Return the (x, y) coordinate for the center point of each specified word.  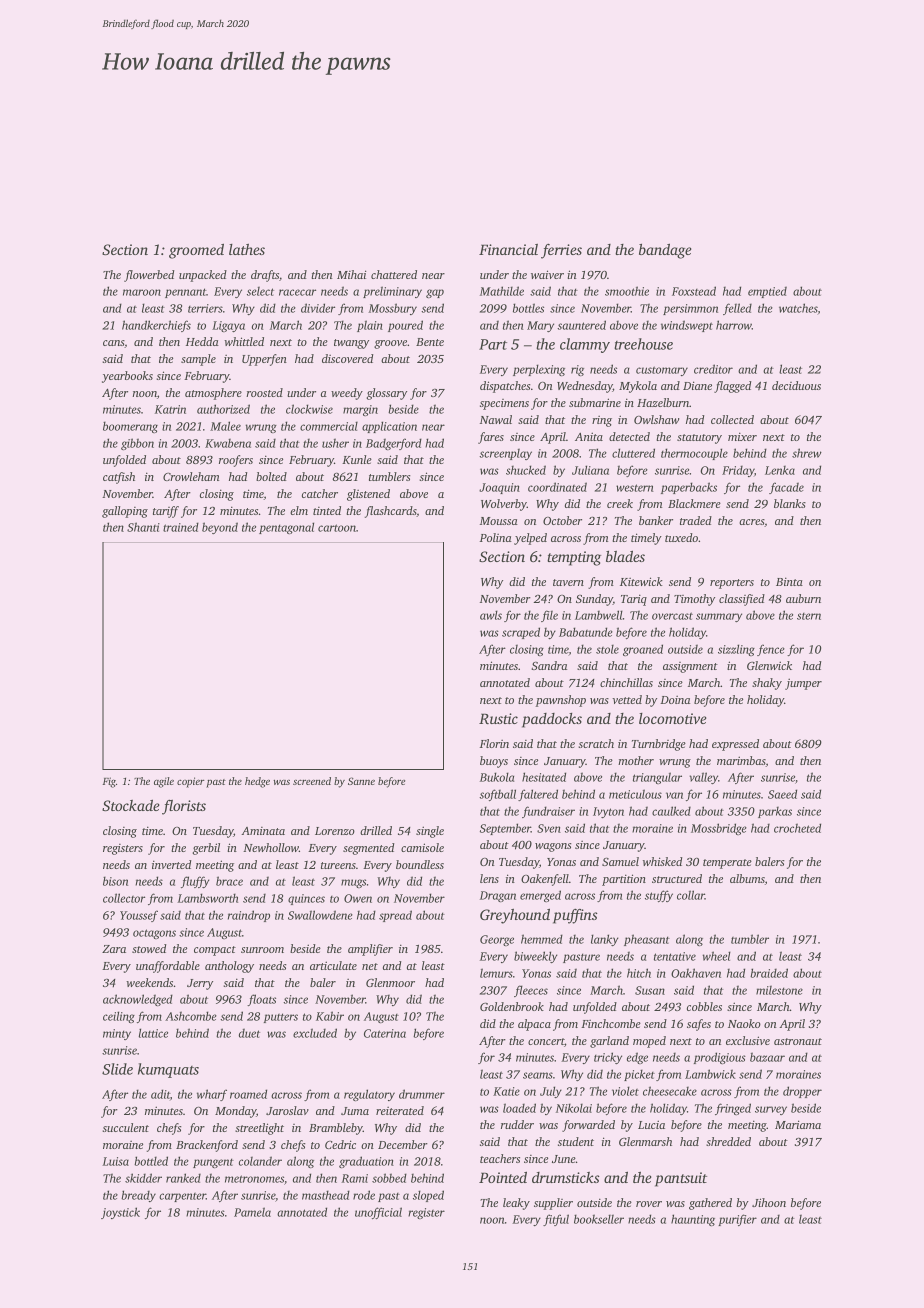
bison (115, 881)
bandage (665, 251)
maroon (142, 292)
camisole (422, 847)
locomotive (672, 718)
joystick (120, 1213)
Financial (508, 249)
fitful (556, 1220)
